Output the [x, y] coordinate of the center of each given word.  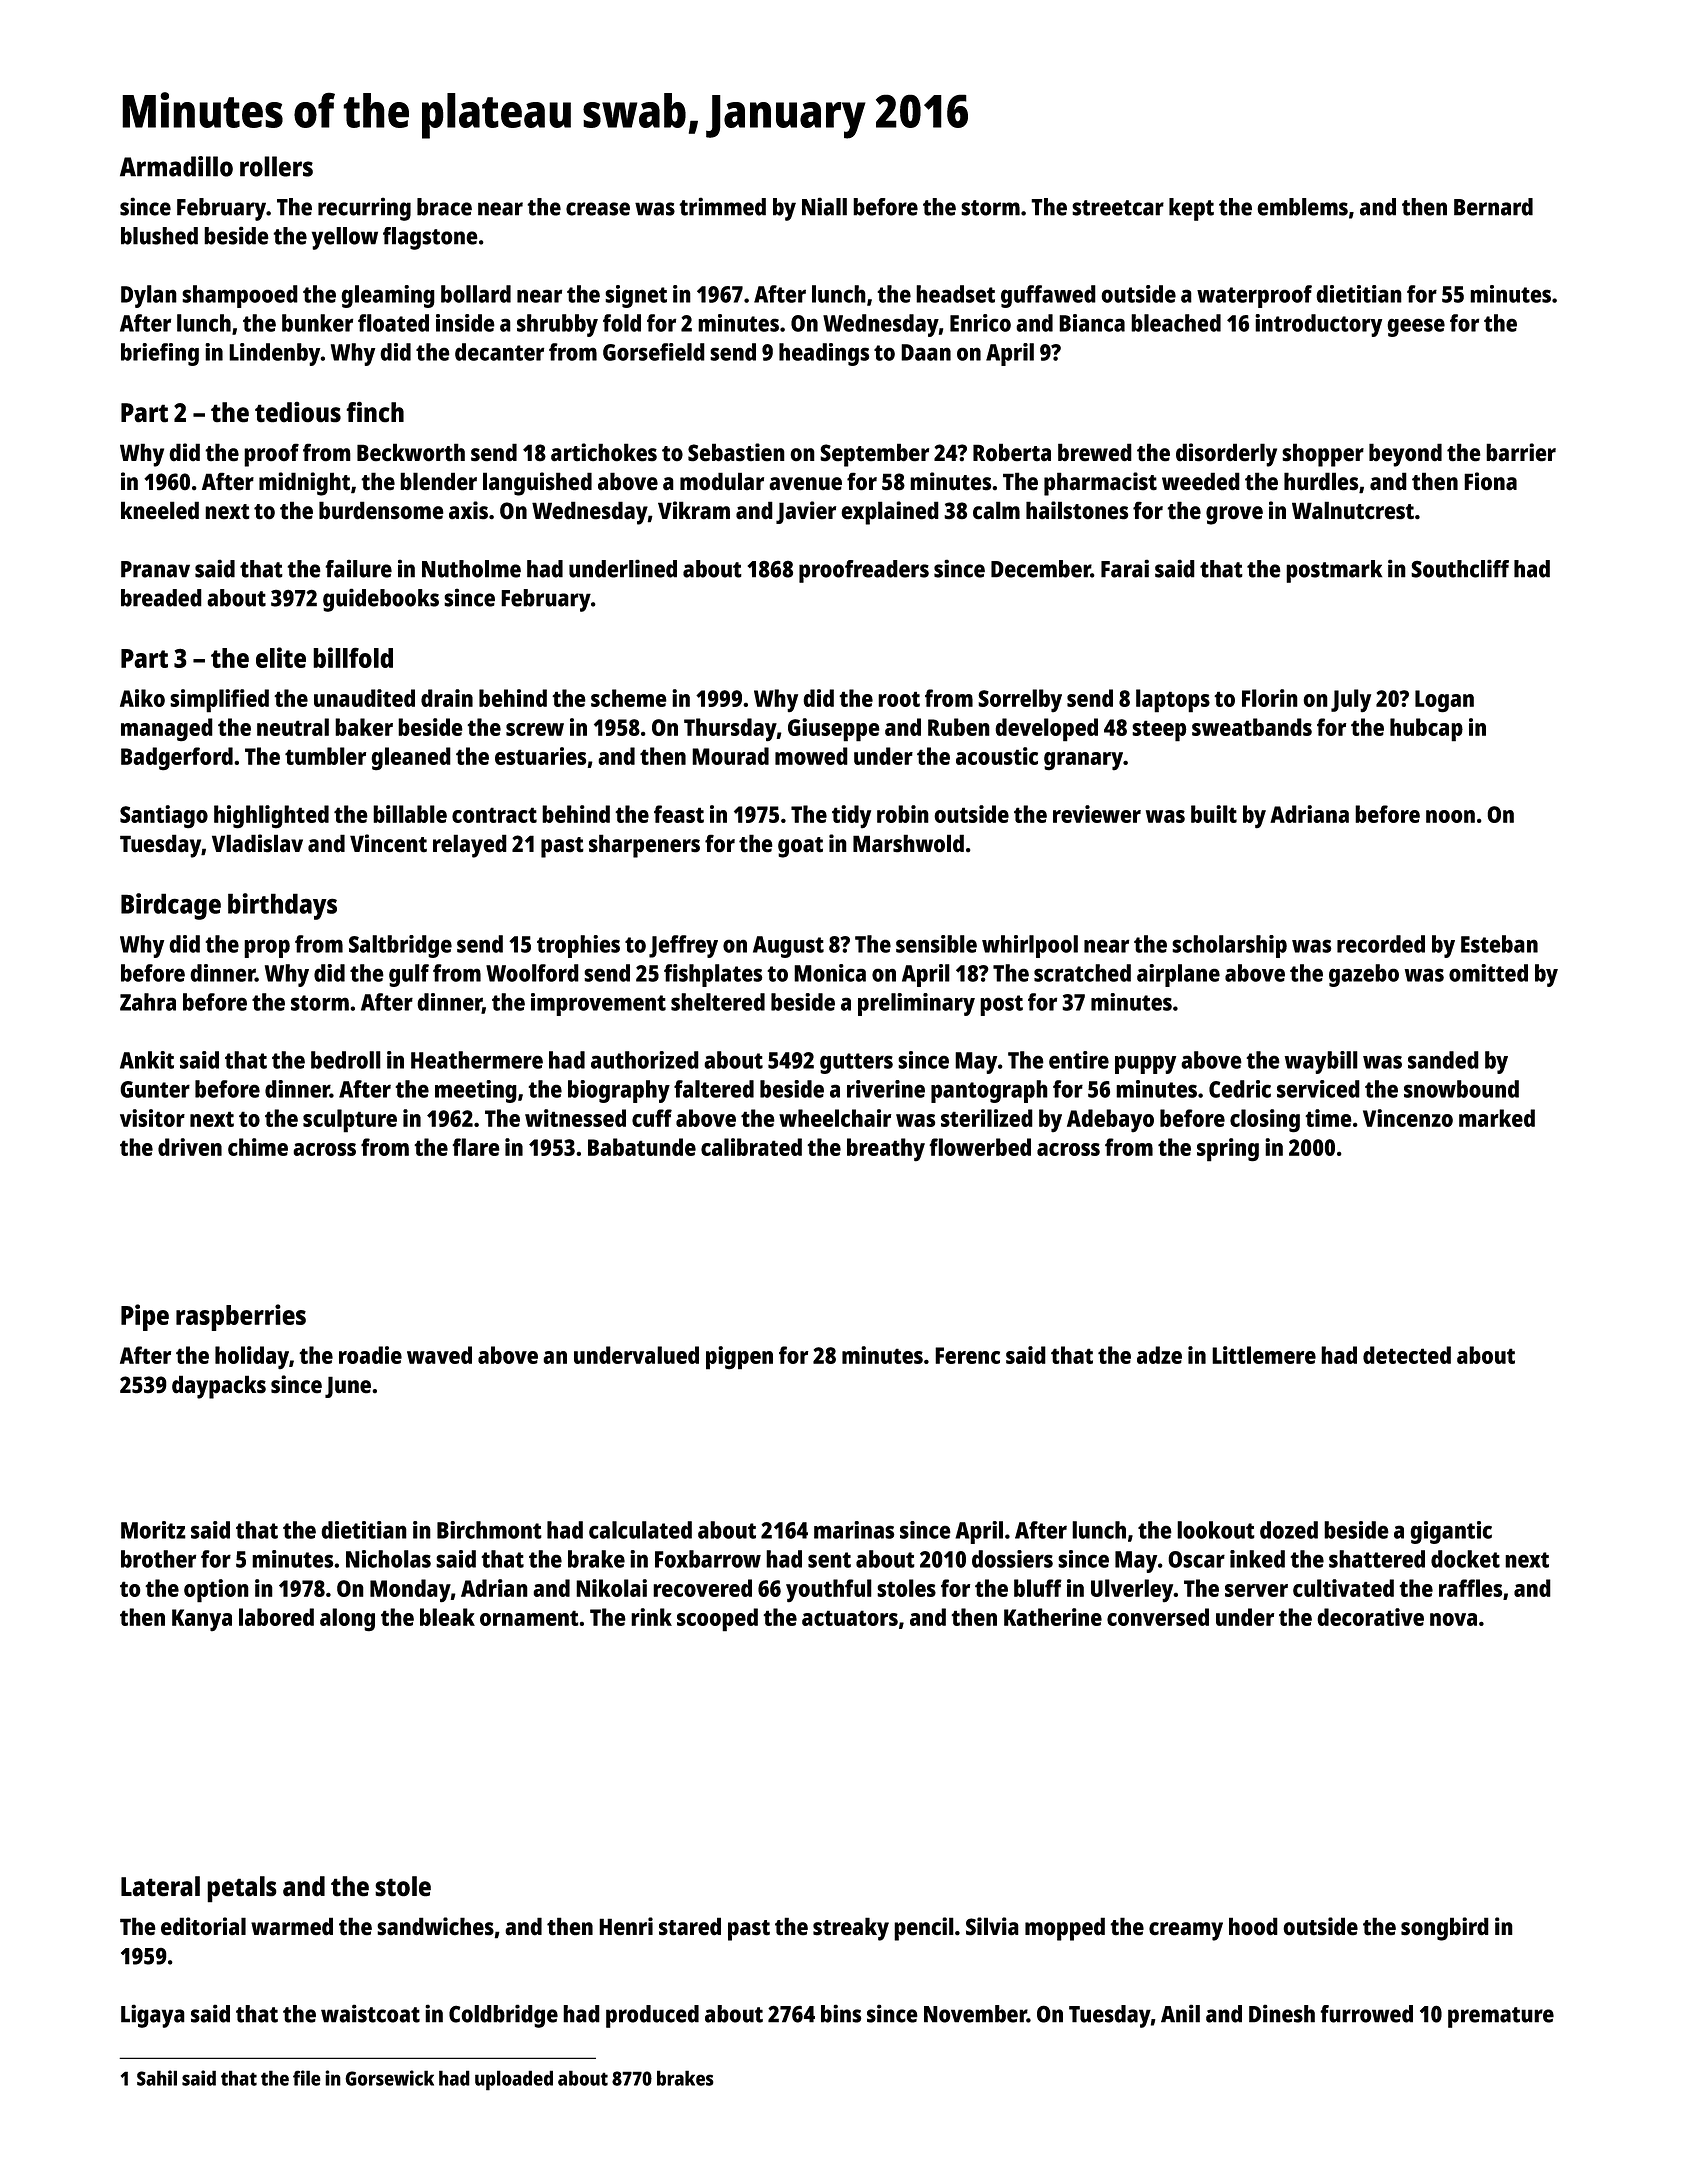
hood [1253, 1926]
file [307, 2078]
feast [679, 814]
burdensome [381, 510]
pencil [924, 1929]
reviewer [1097, 814]
